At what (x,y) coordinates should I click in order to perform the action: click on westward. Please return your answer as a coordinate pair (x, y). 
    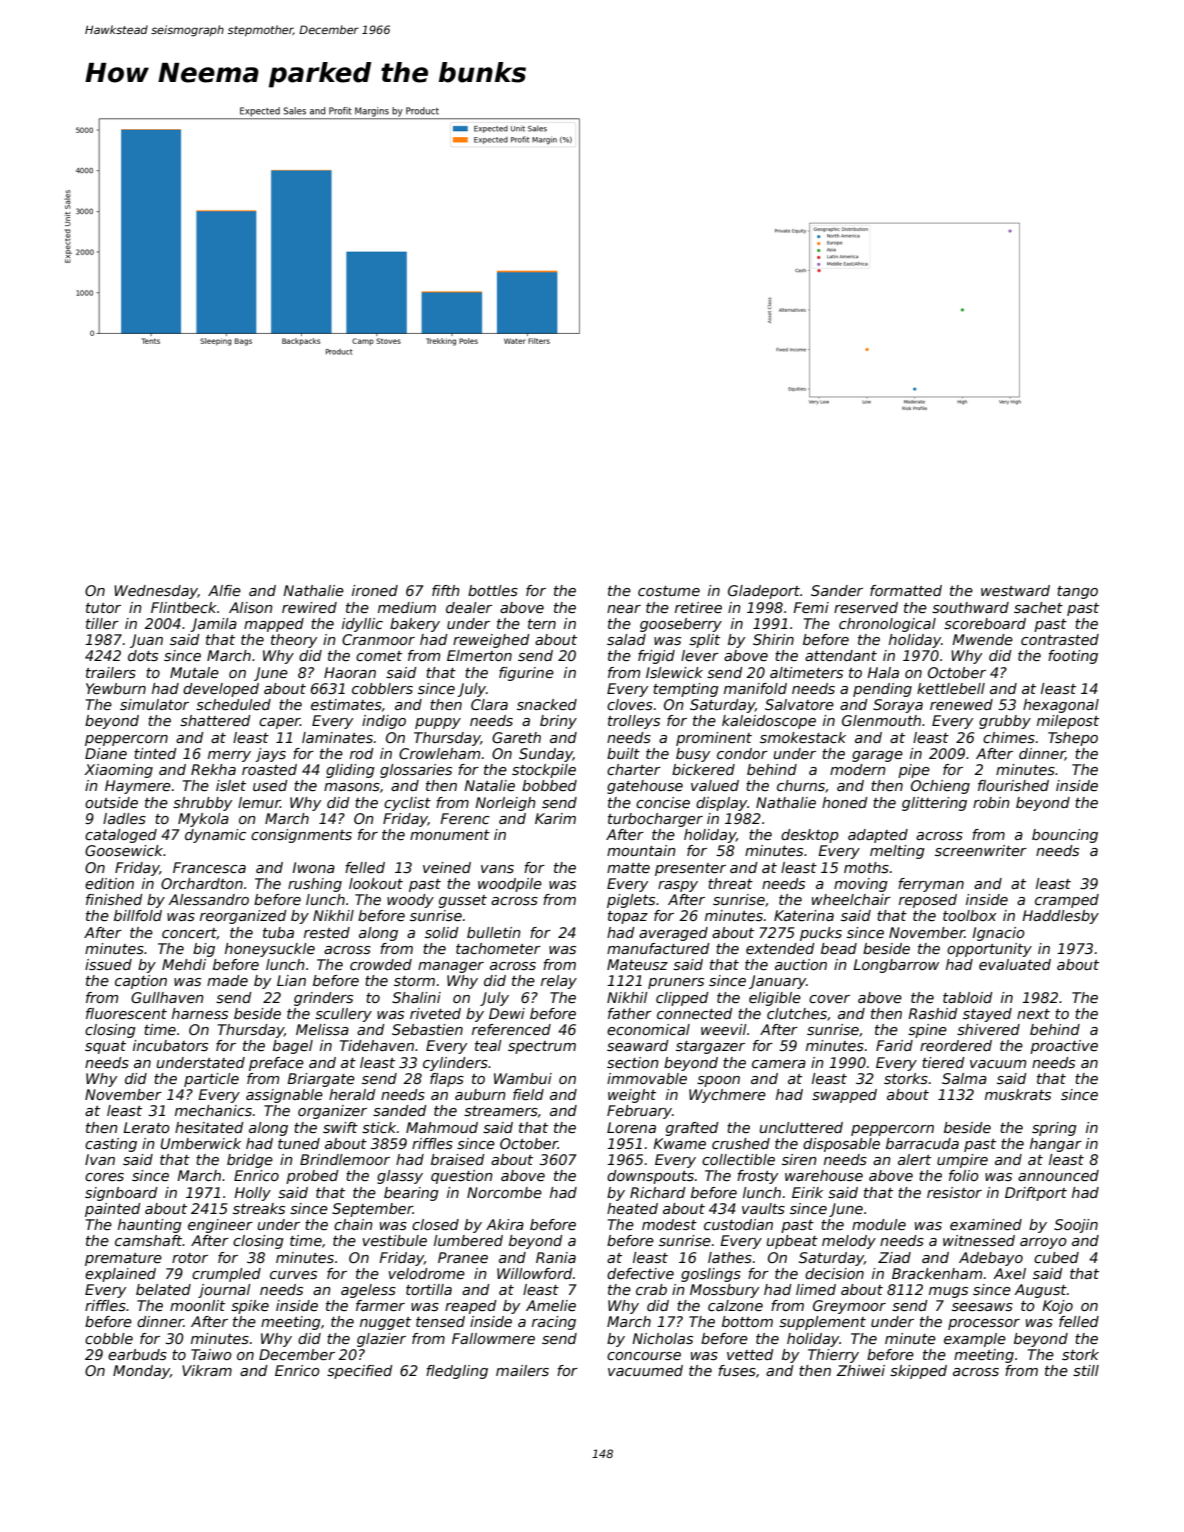
    Looking at the image, I should click on (1015, 590).
